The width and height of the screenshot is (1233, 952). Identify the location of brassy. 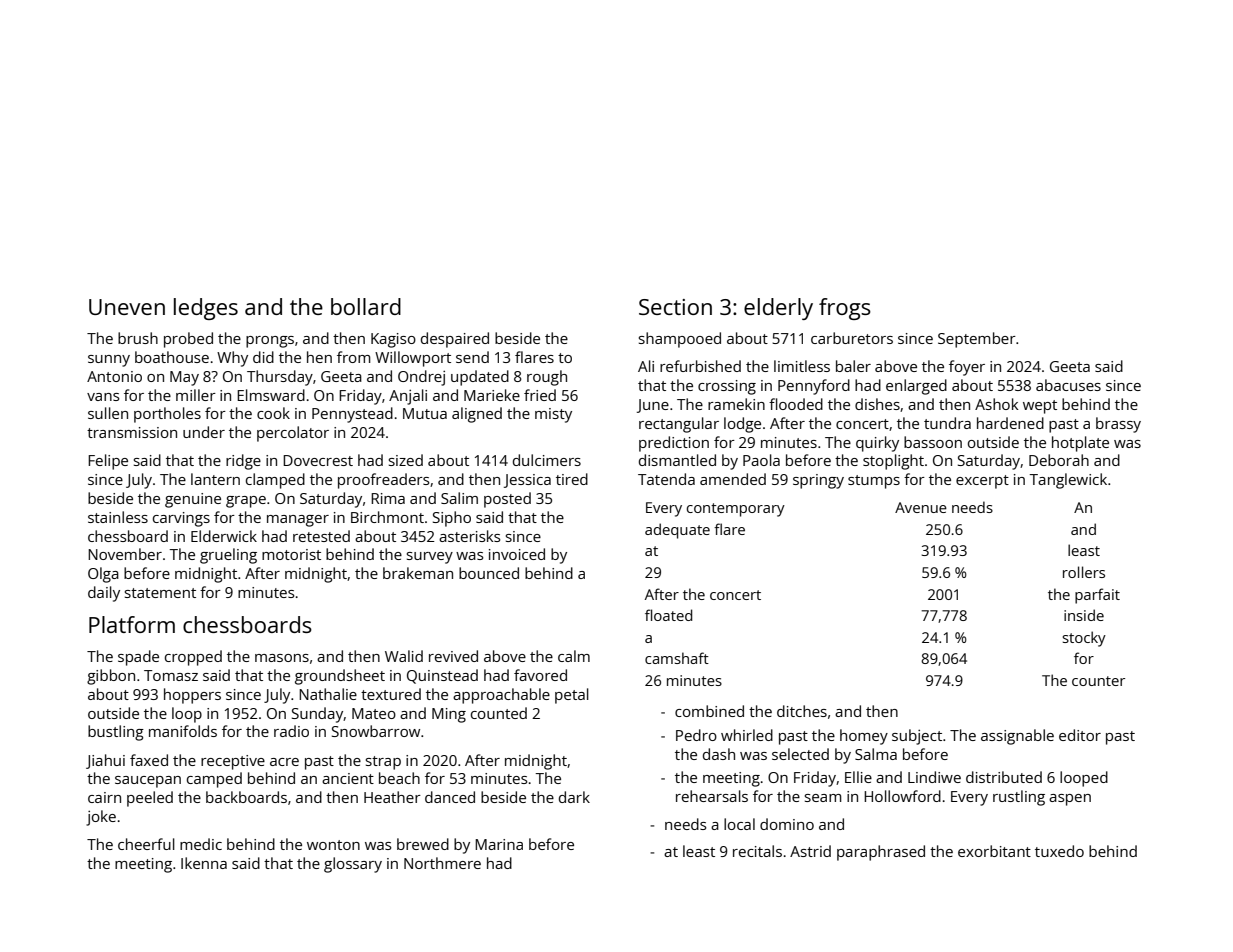
(1118, 425).
